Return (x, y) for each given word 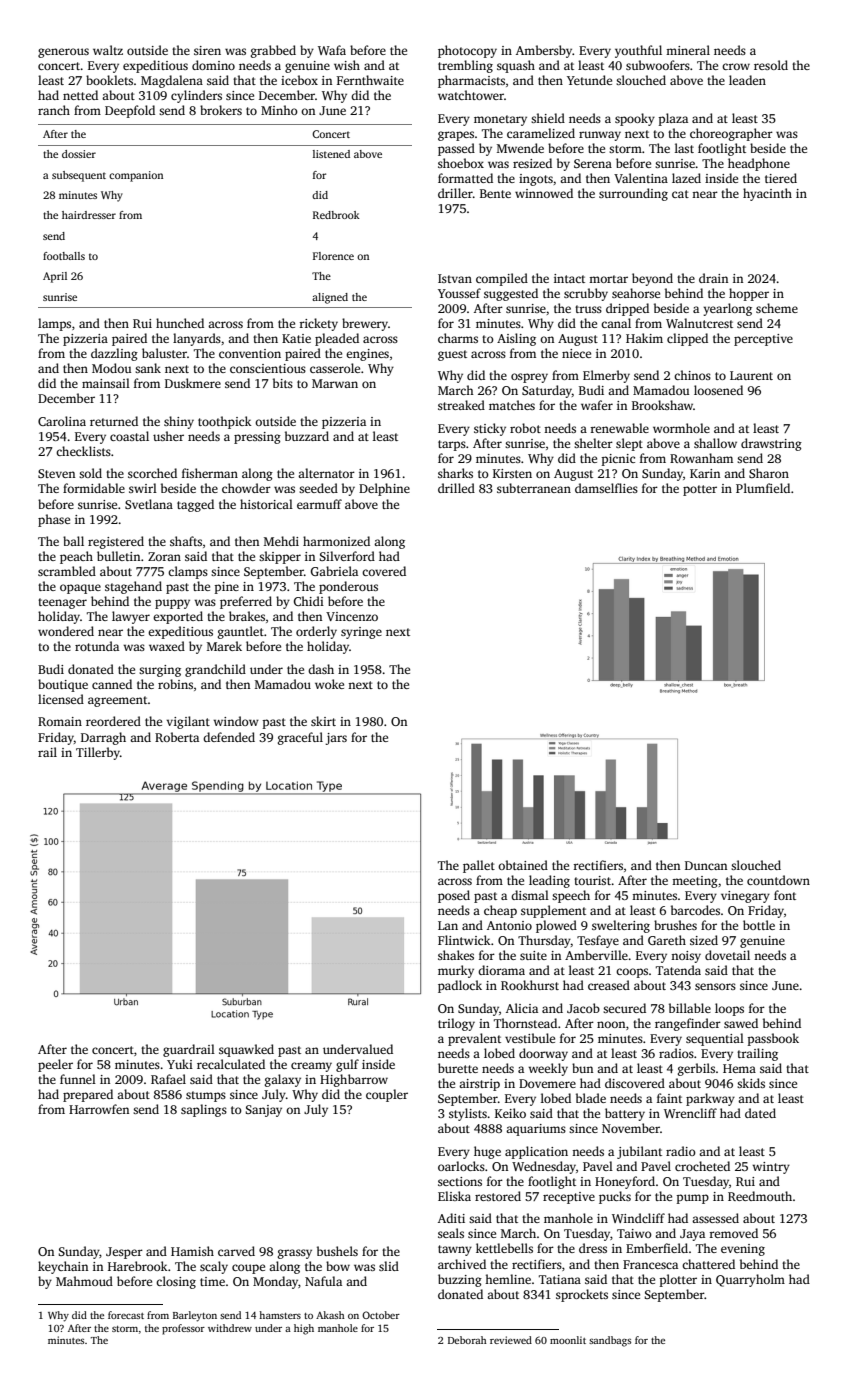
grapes (456, 136)
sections (460, 1181)
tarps (452, 445)
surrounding (633, 194)
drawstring (771, 444)
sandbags (610, 1341)
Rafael (168, 1079)
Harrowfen (99, 1109)
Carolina (62, 421)
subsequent (79, 176)
